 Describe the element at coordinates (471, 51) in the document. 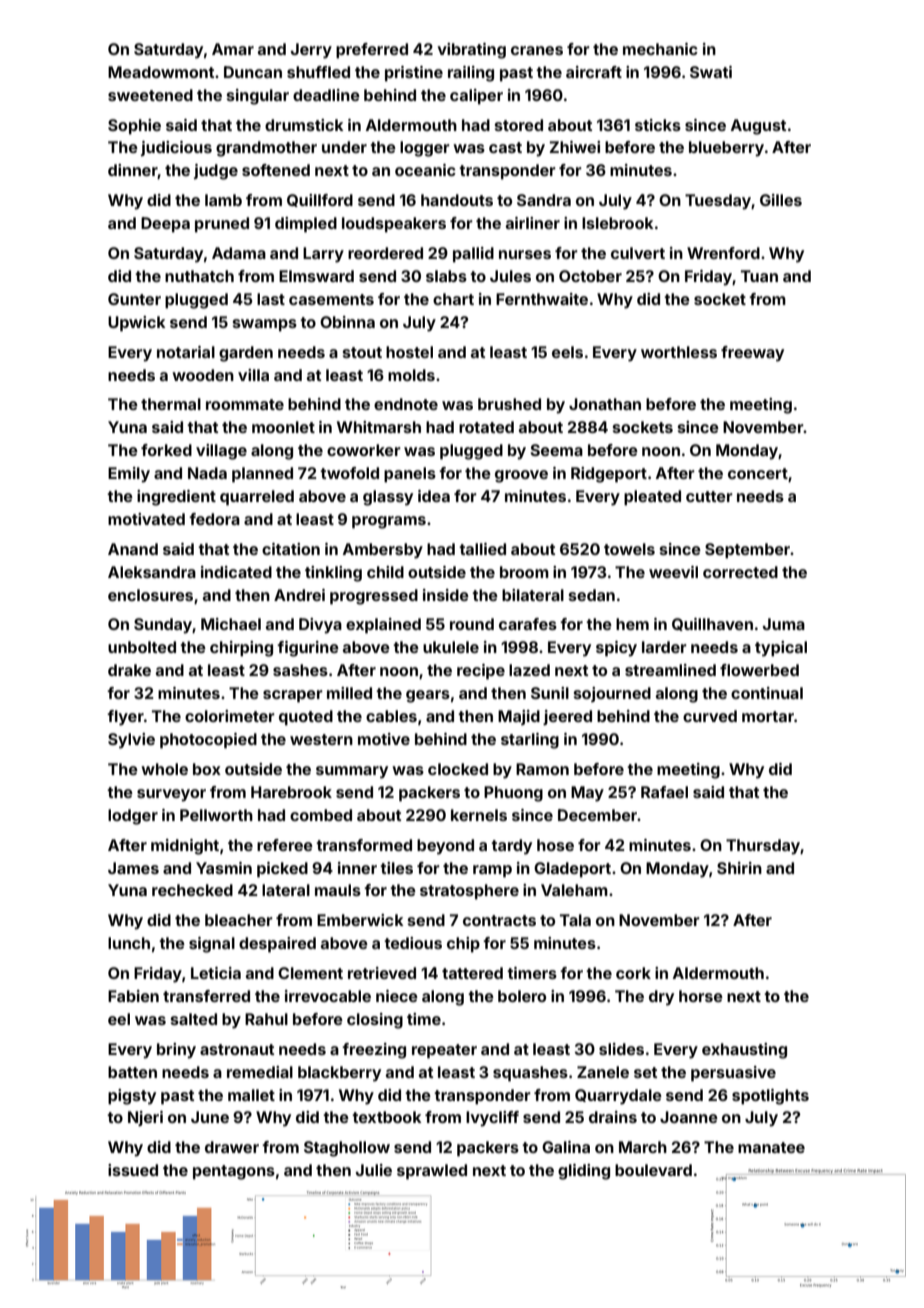

I see `vibrating` at that location.
